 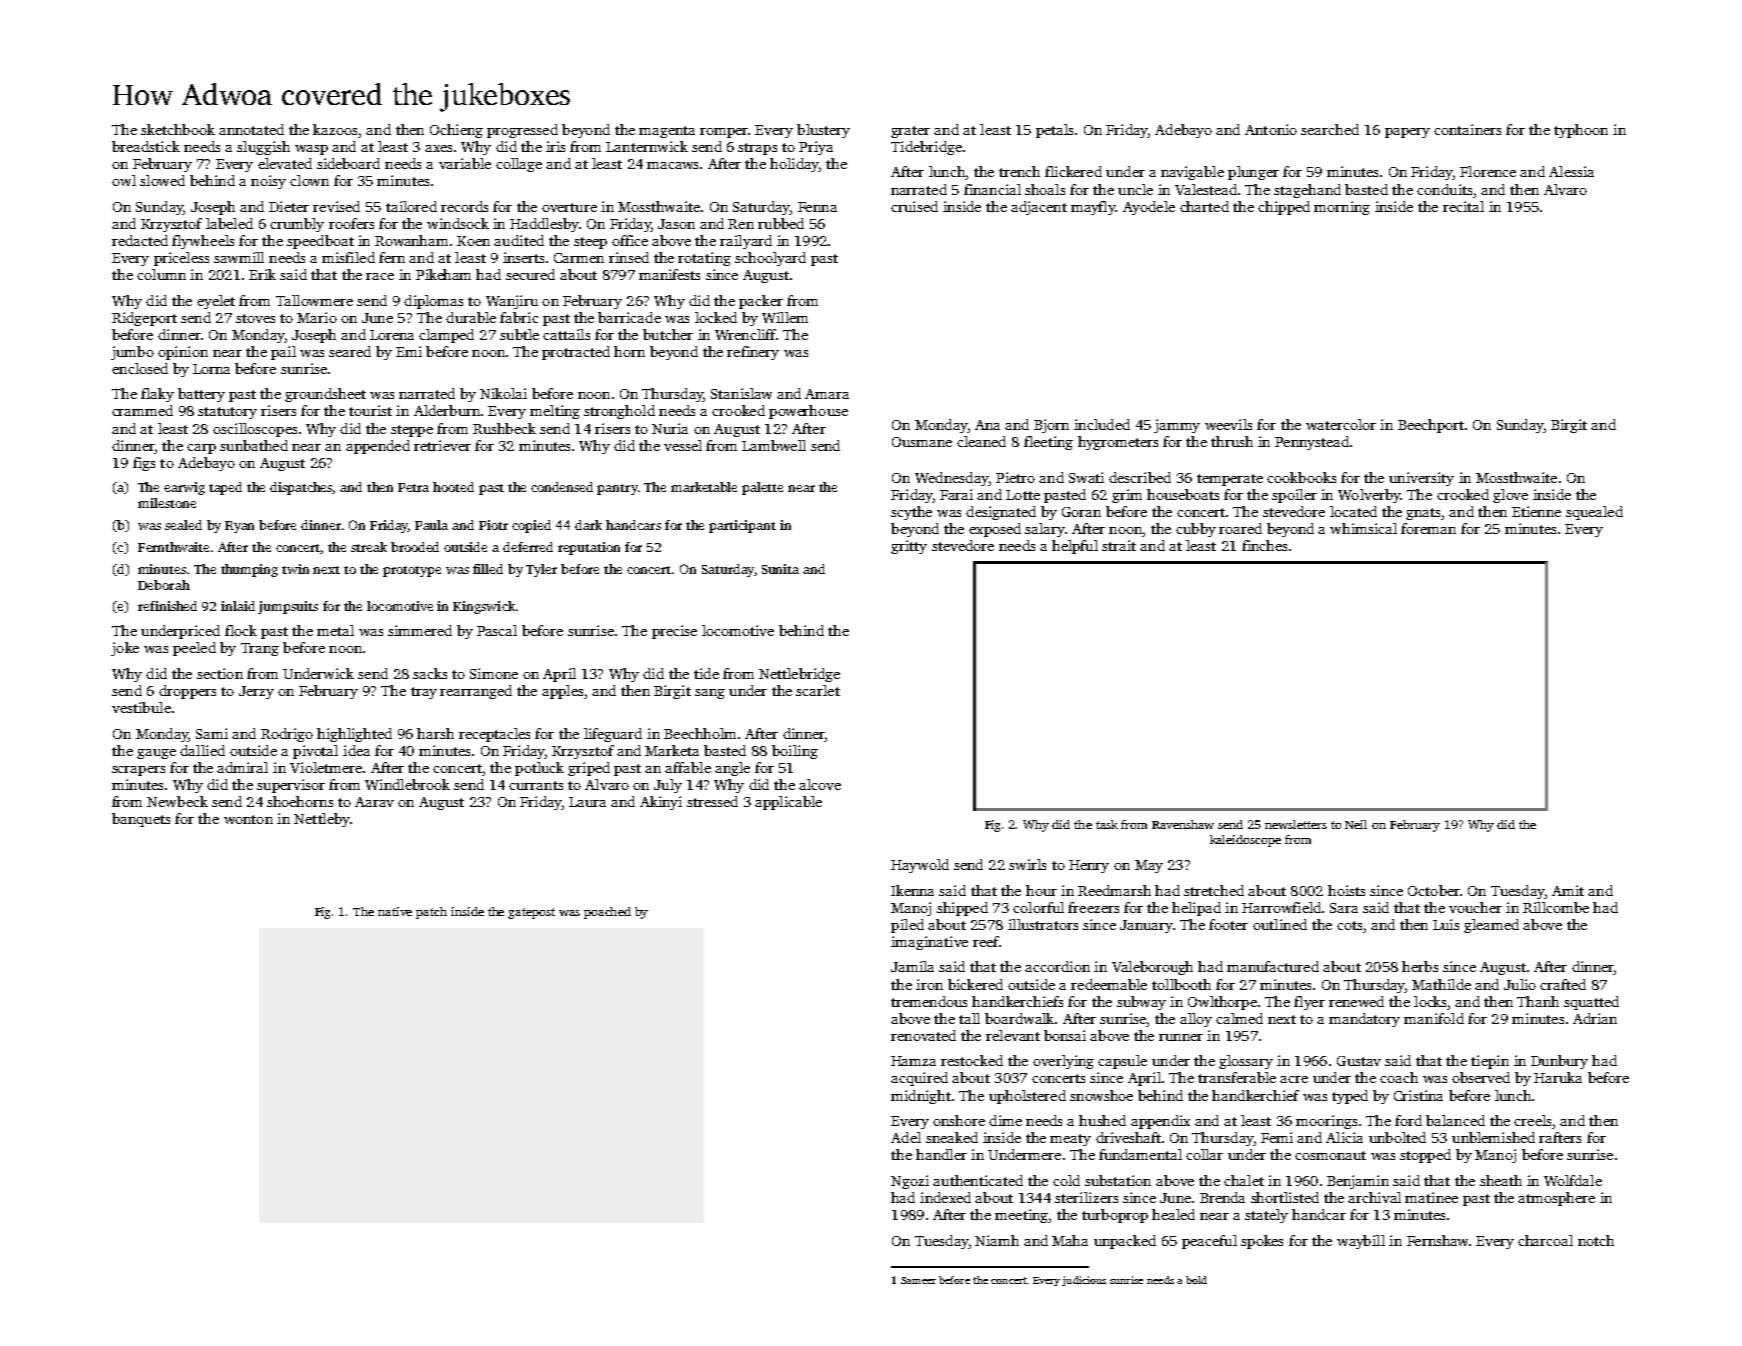 I want to click on Sameer, so click(x=918, y=1280).
